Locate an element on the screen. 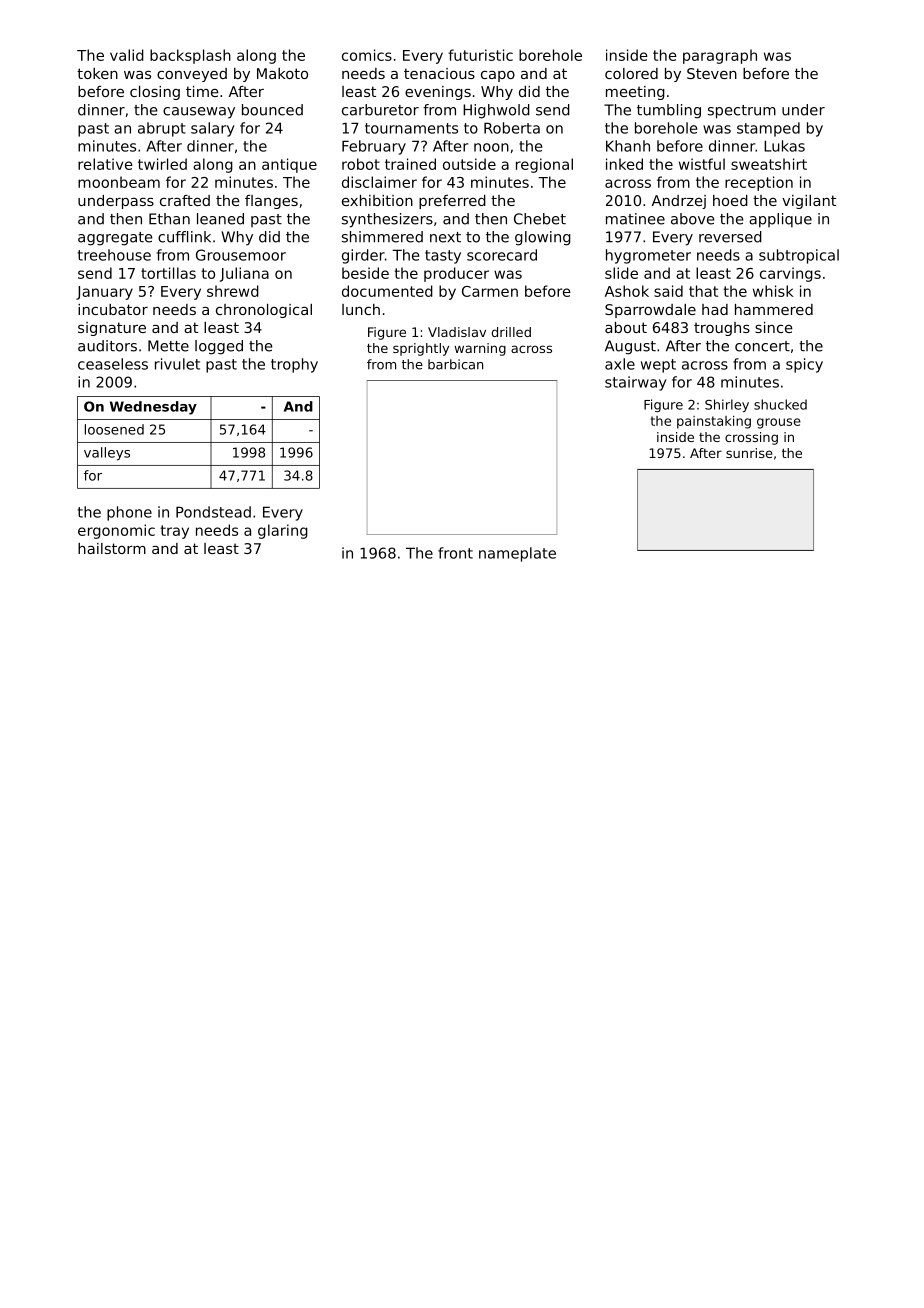 The height and width of the screenshot is (1308, 924). front is located at coordinates (455, 553).
